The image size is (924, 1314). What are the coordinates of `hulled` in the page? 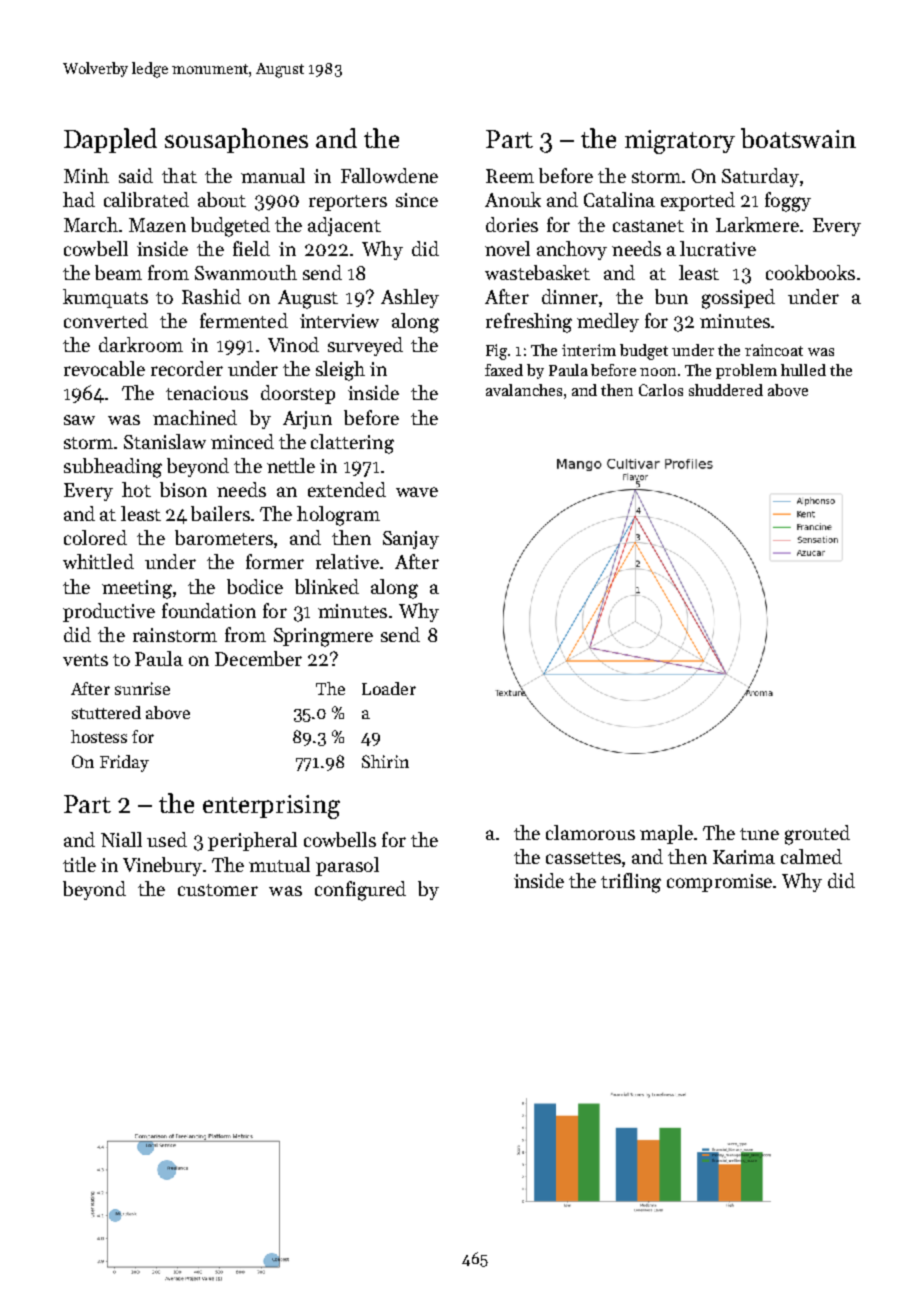 It's located at (803, 370).
